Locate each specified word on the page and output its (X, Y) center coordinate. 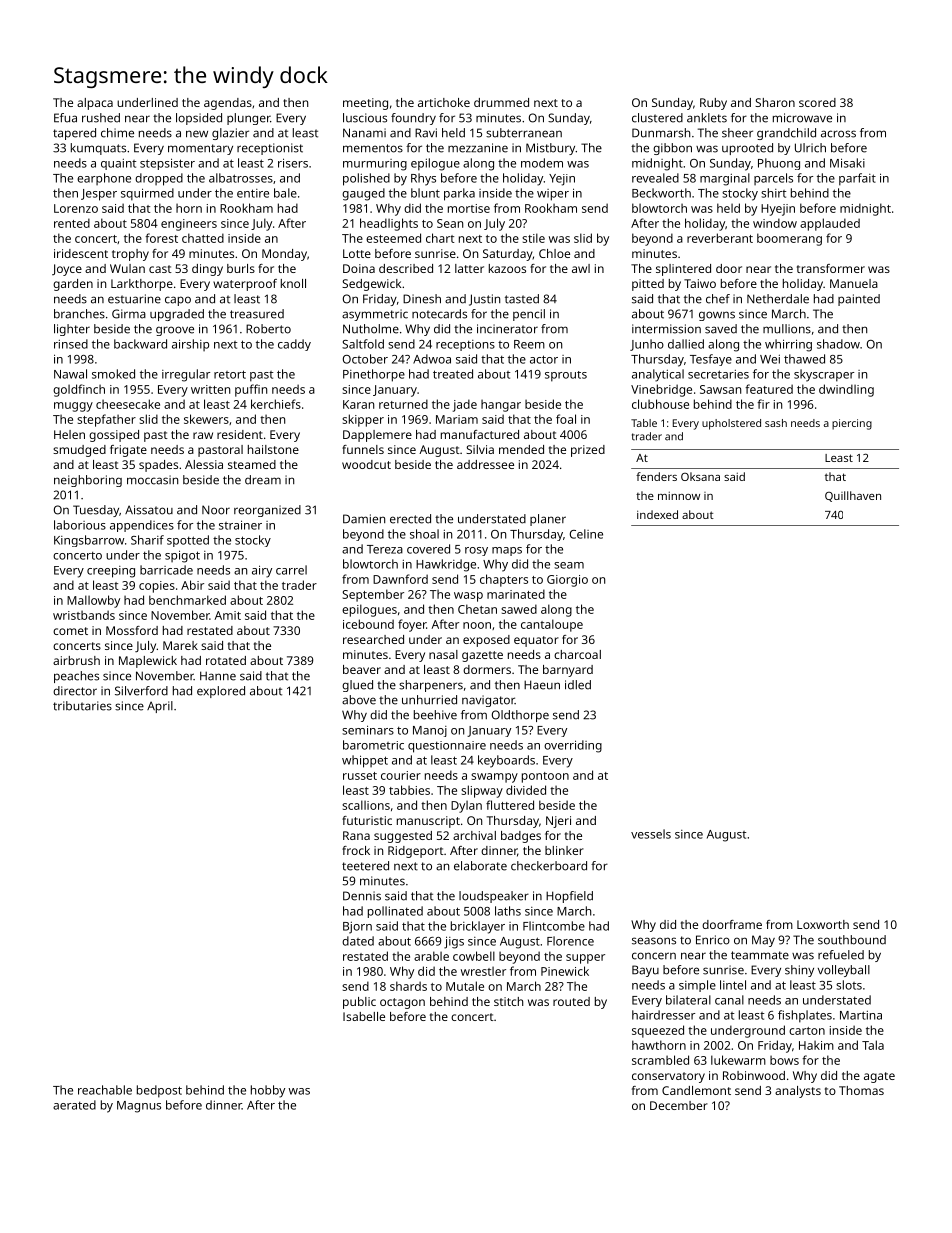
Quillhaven (853, 496)
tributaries (82, 706)
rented (72, 223)
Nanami (364, 133)
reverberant (720, 238)
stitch (508, 1001)
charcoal (577, 654)
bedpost (159, 1091)
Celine (586, 534)
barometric (373, 745)
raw (203, 435)
